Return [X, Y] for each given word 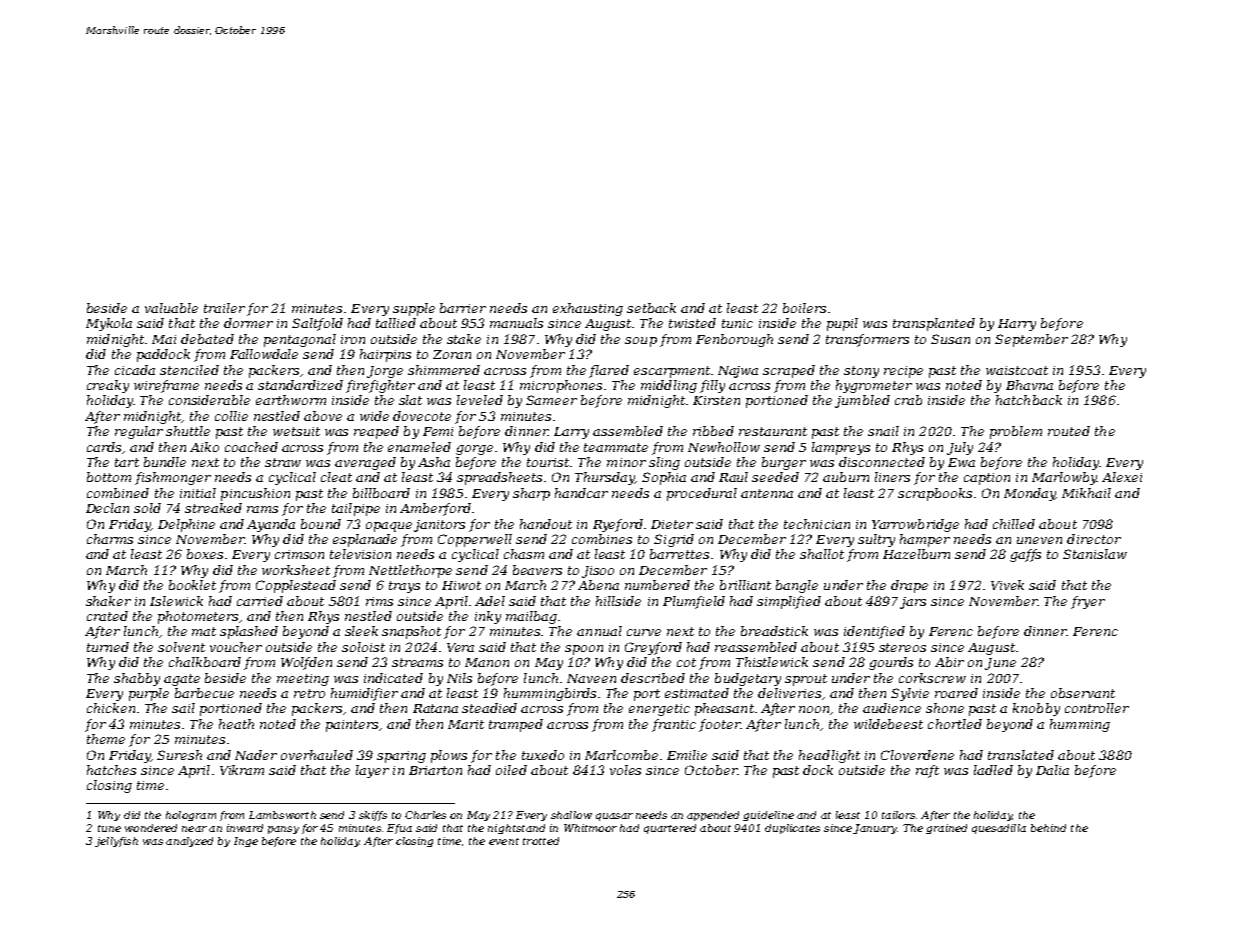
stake [464, 339]
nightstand [516, 829]
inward [245, 828]
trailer [224, 308]
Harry [1017, 325]
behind [1048, 828]
